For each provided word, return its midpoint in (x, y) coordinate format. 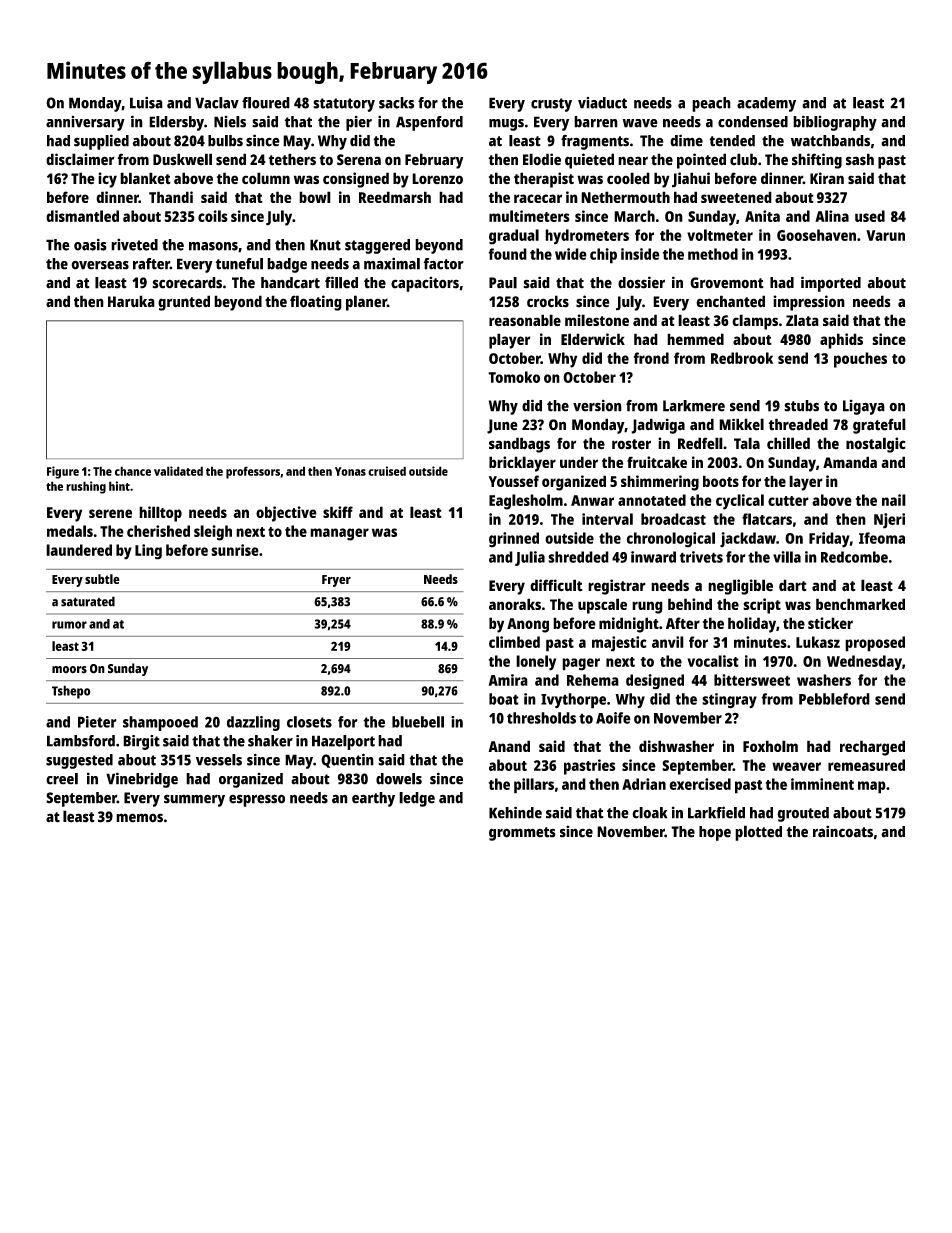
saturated (88, 601)
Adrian (644, 784)
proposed (875, 644)
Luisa (146, 103)
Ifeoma (882, 538)
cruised (387, 471)
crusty (551, 105)
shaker (270, 741)
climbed (514, 642)
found (508, 254)
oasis (90, 245)
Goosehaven (816, 235)
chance (133, 471)
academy (766, 104)
